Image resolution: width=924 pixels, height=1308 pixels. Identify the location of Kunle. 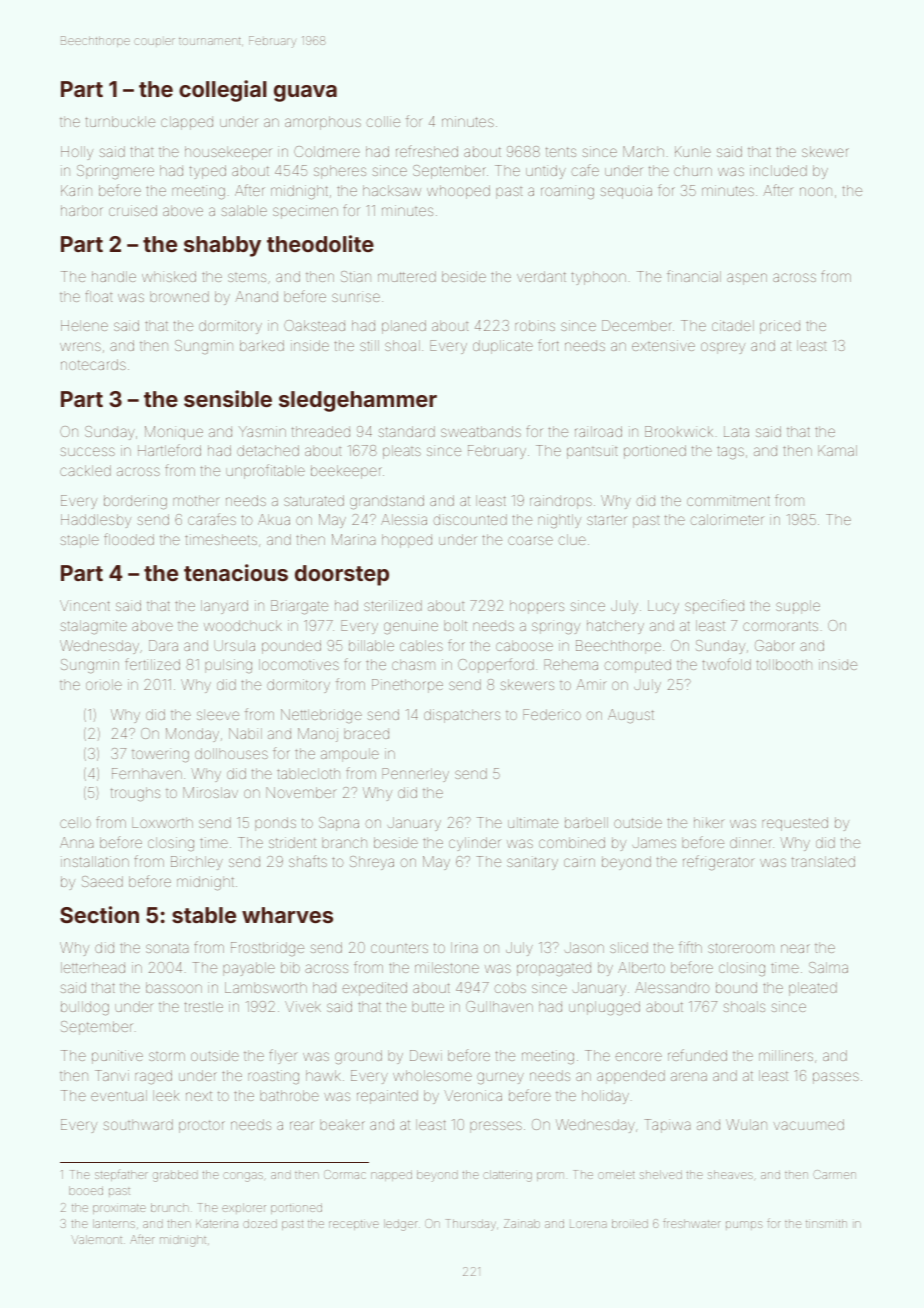
(693, 151).
